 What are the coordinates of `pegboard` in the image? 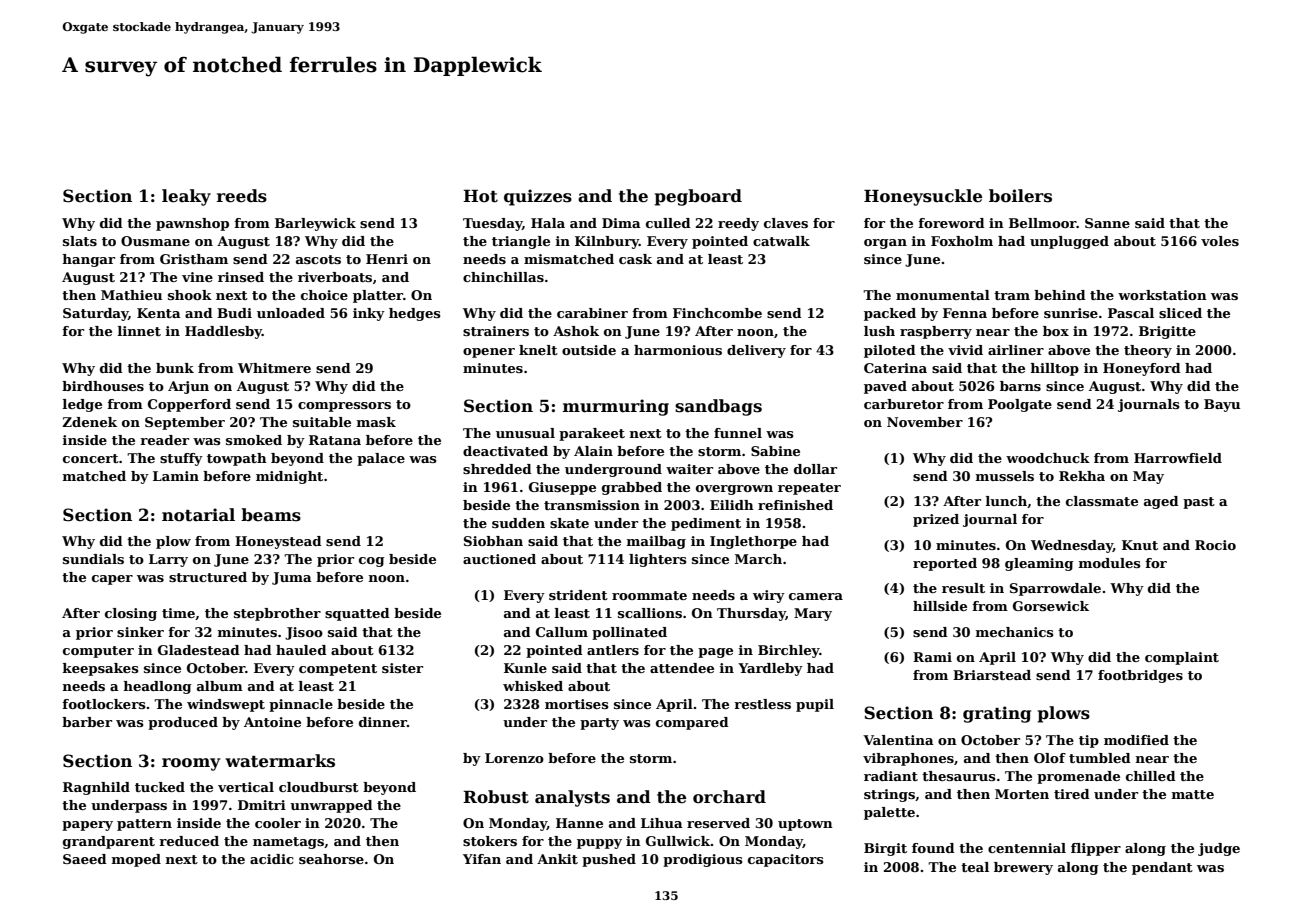 It's located at (698, 197).
